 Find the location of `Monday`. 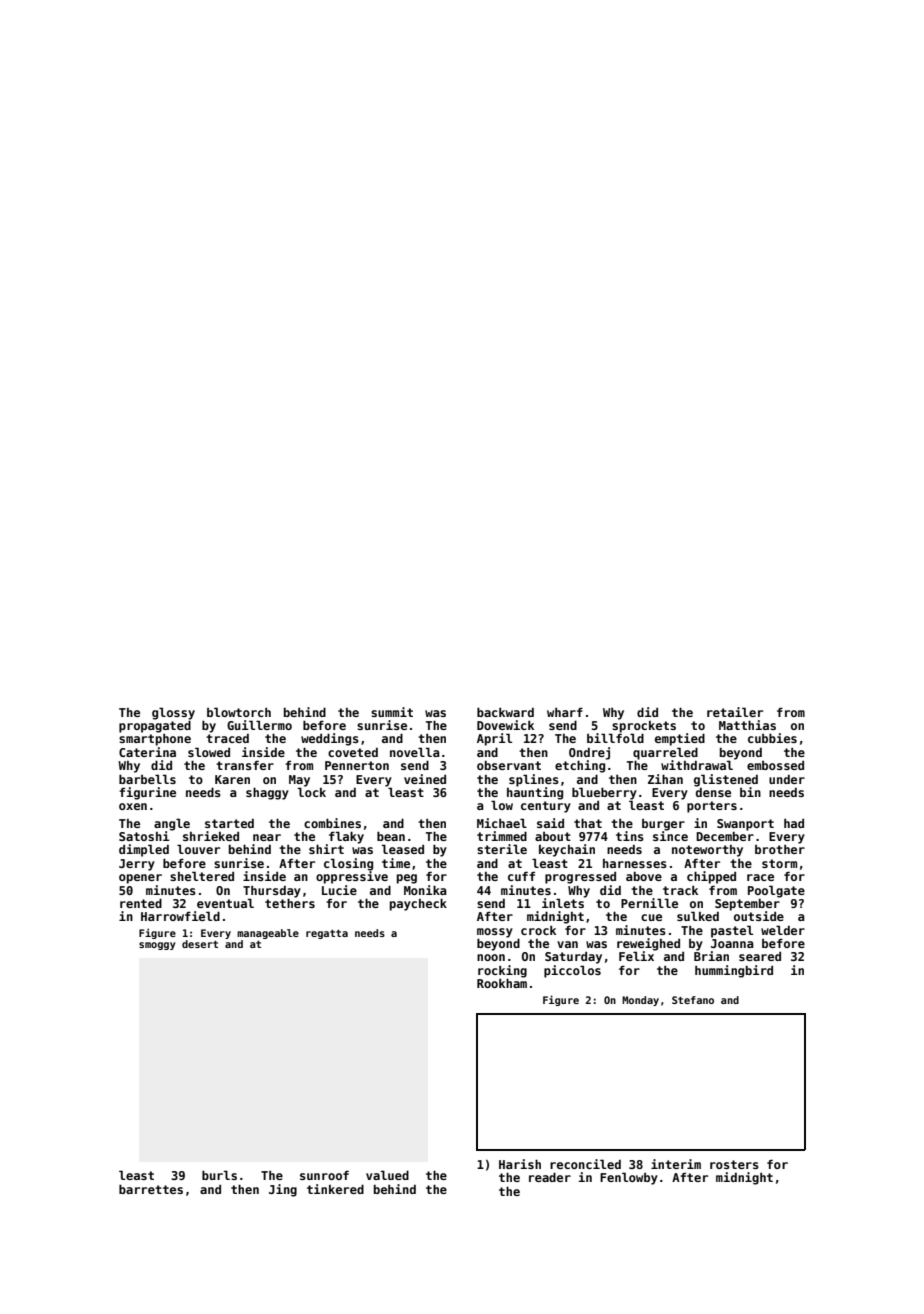

Monday is located at coordinates (640, 1001).
